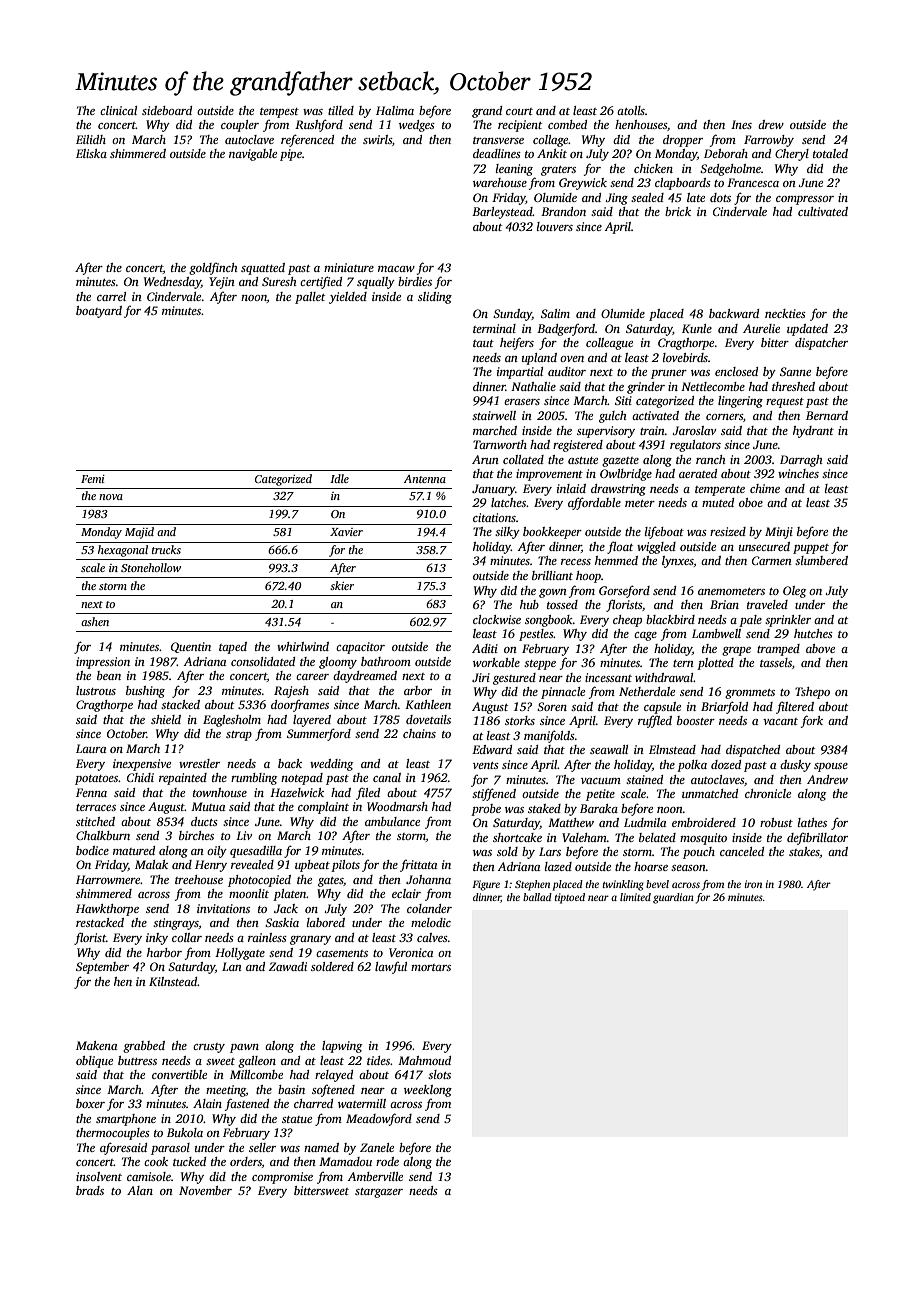  What do you see at coordinates (205, 1190) in the image?
I see `November` at bounding box center [205, 1190].
